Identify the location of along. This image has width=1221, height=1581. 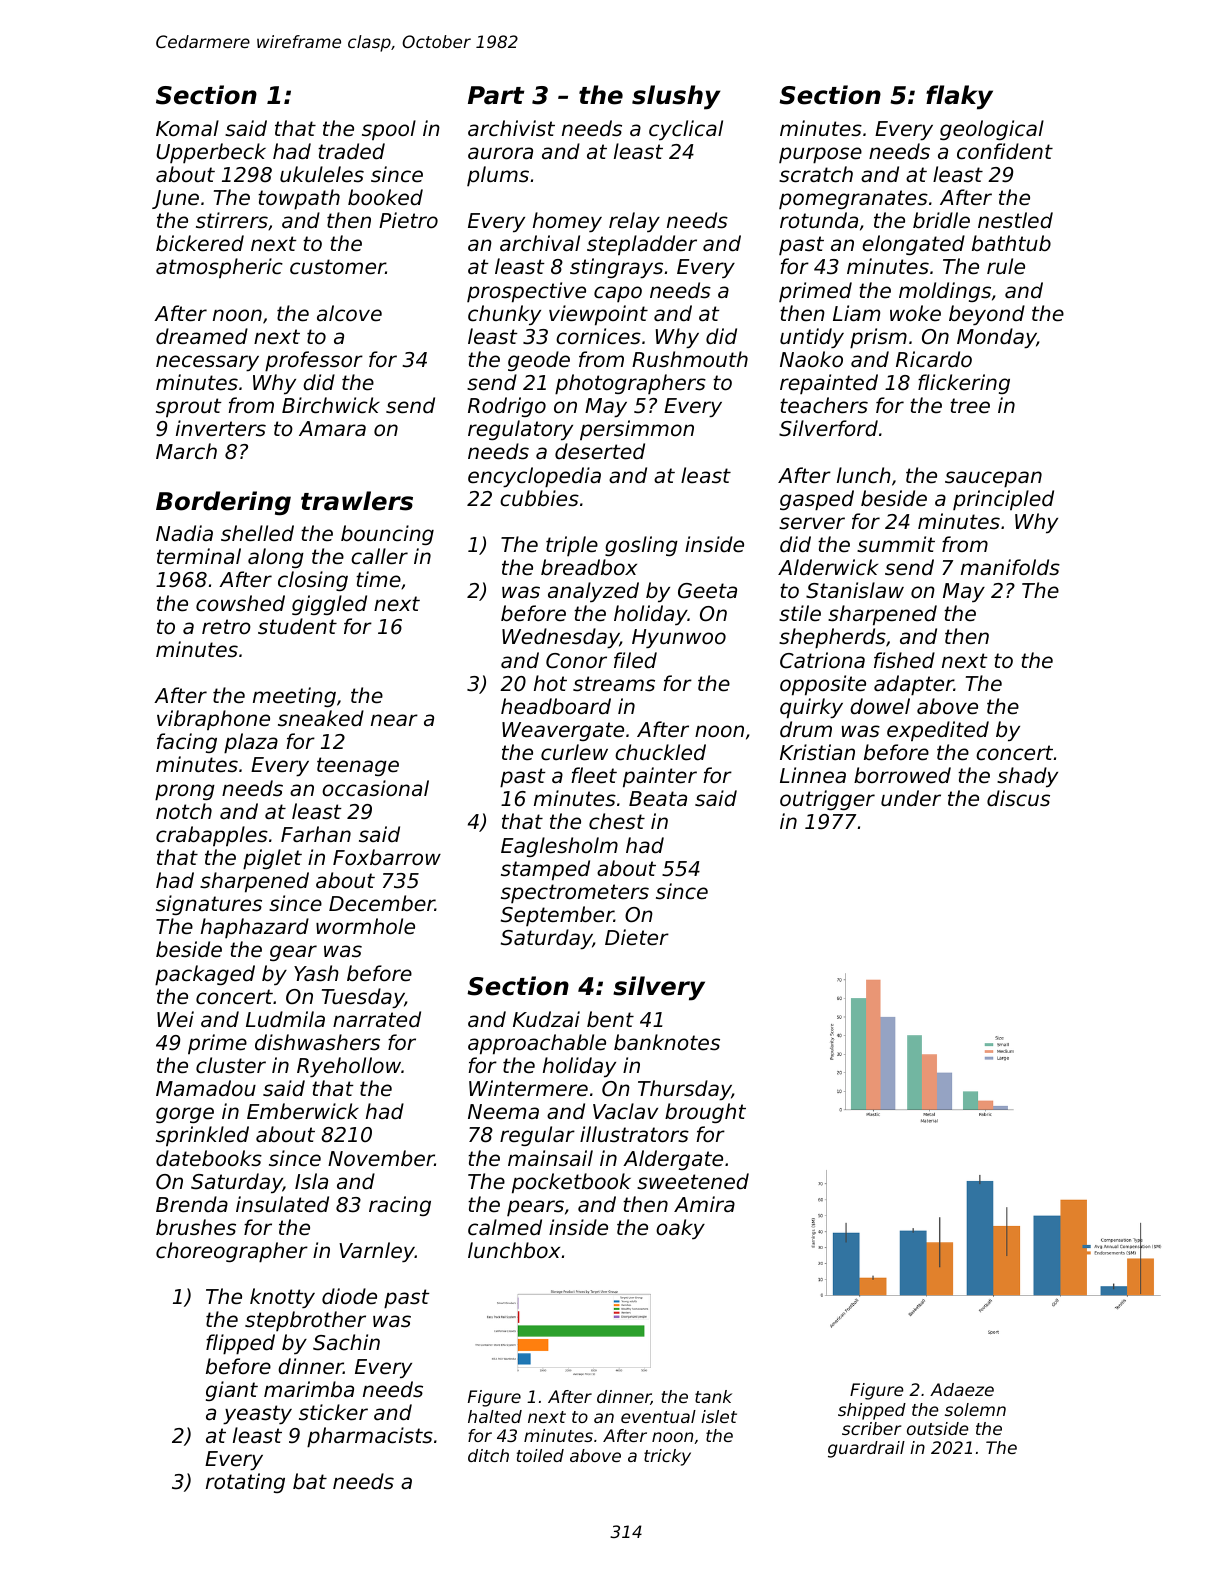
(276, 558).
